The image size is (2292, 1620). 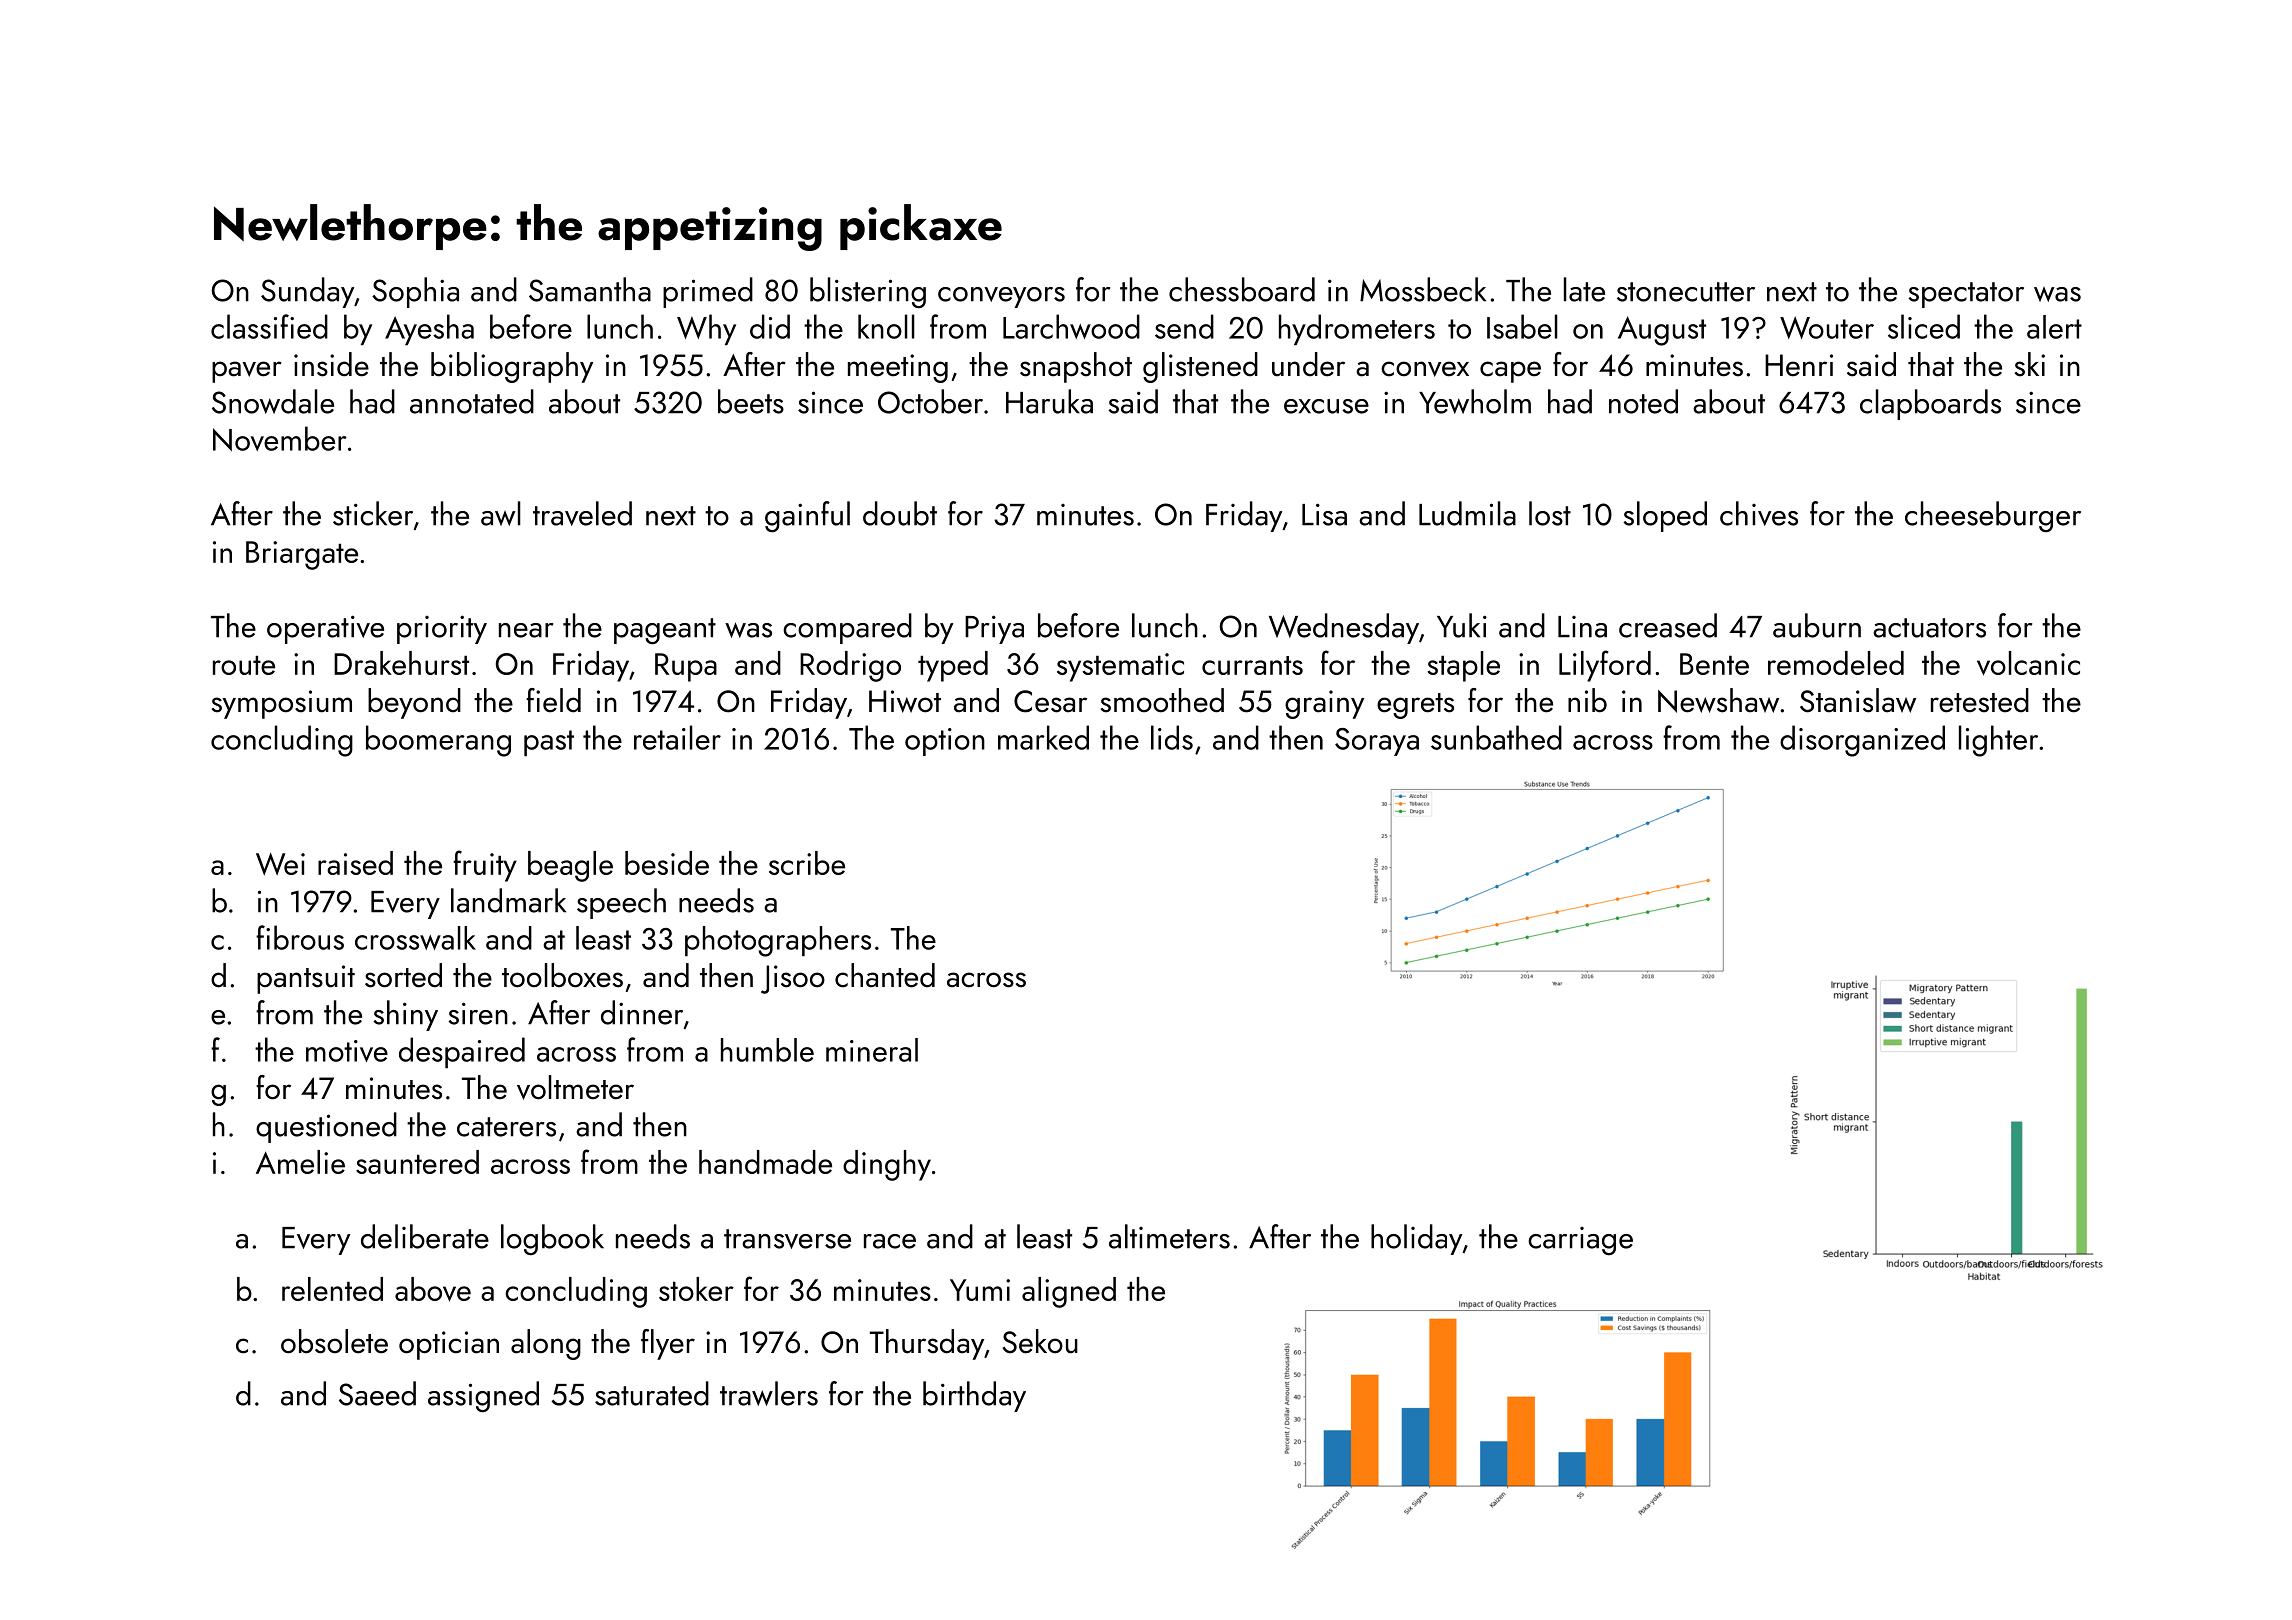 I want to click on Stanislaw, so click(x=1858, y=700).
